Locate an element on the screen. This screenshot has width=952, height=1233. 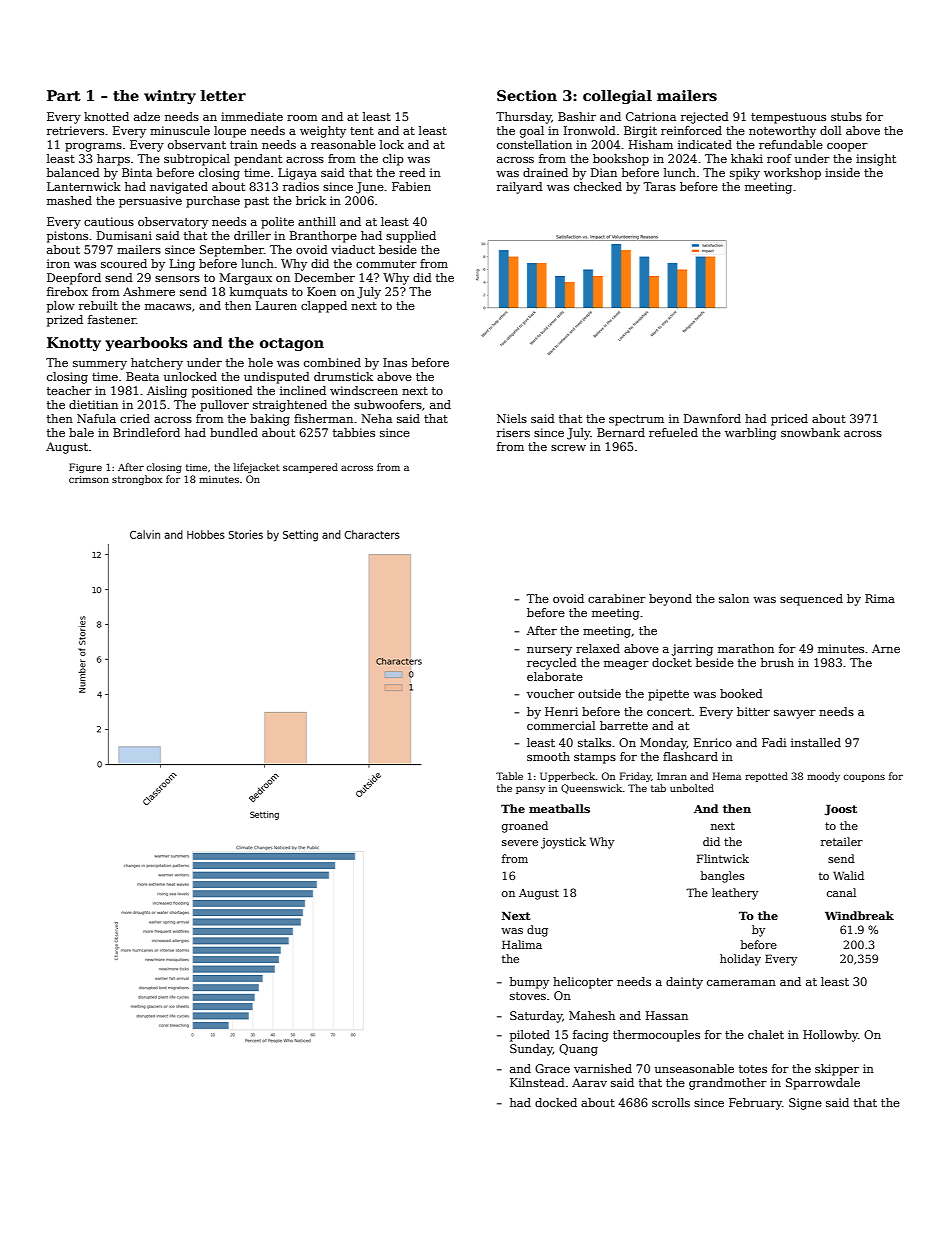
scrolls is located at coordinates (671, 1102).
